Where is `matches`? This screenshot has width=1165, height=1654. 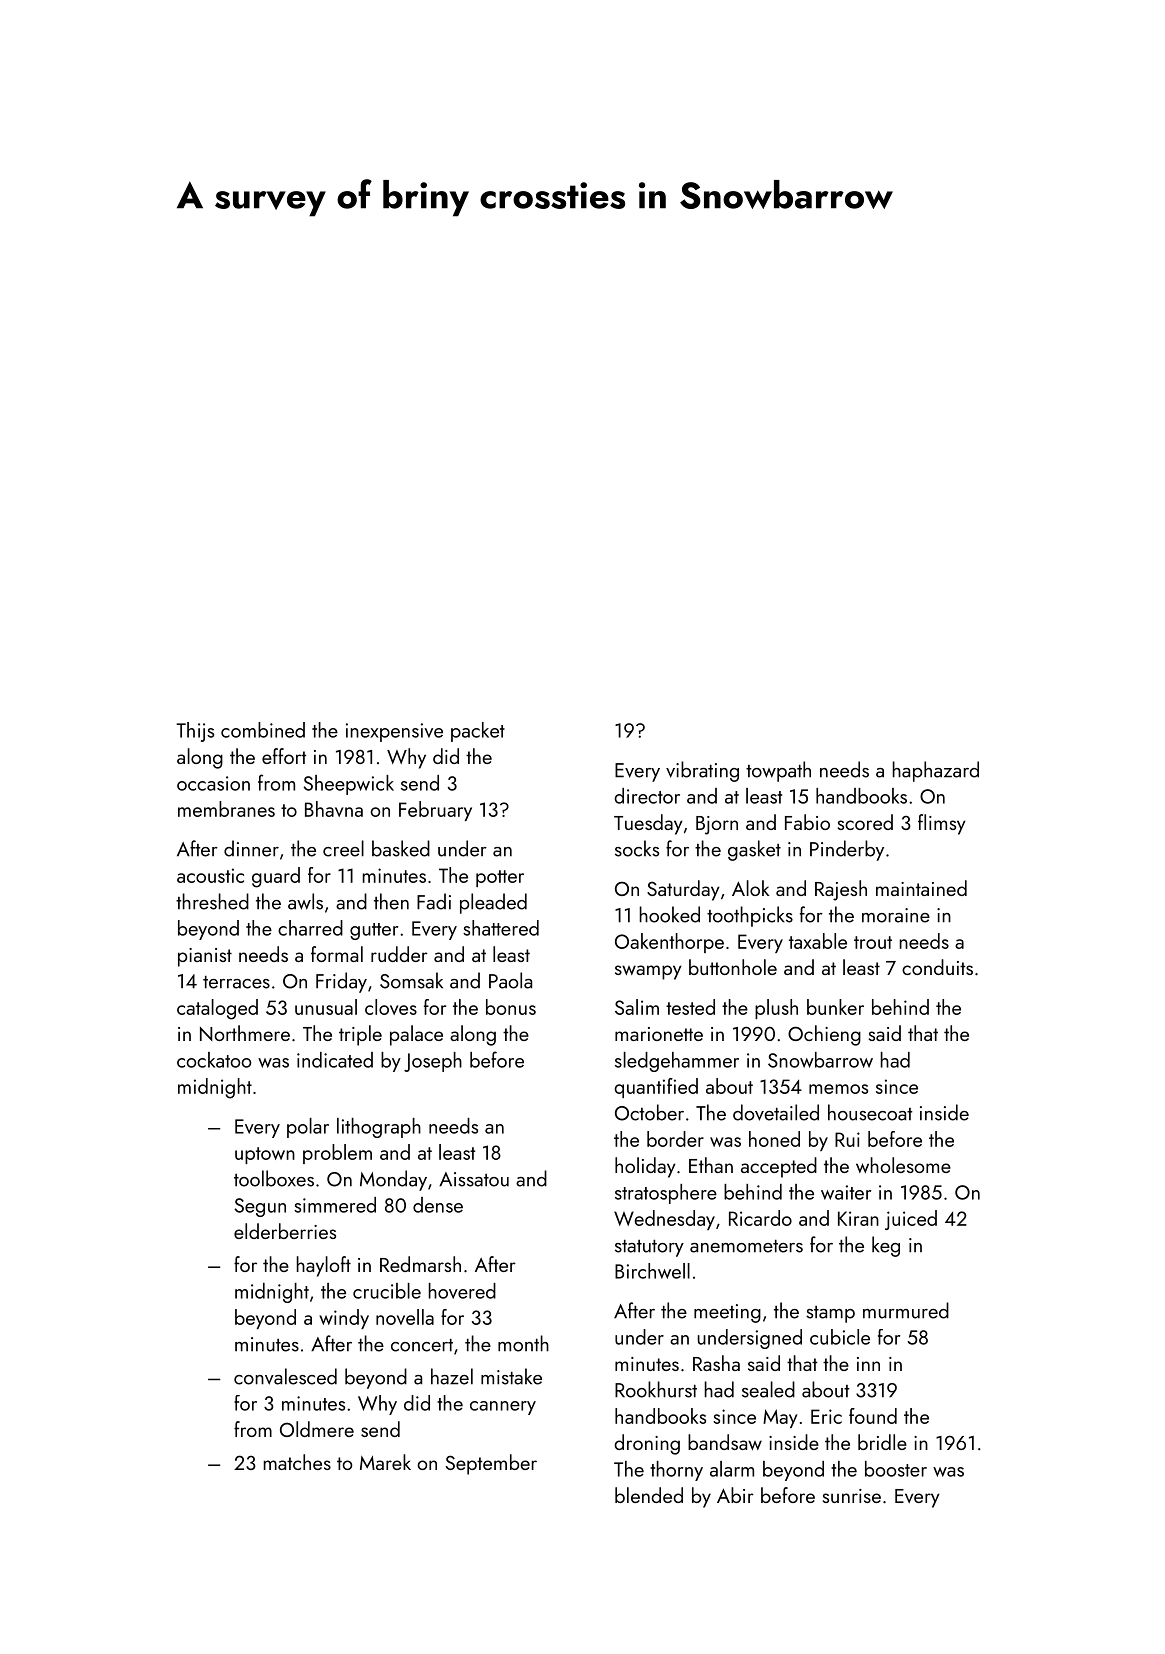
matches is located at coordinates (297, 1462).
